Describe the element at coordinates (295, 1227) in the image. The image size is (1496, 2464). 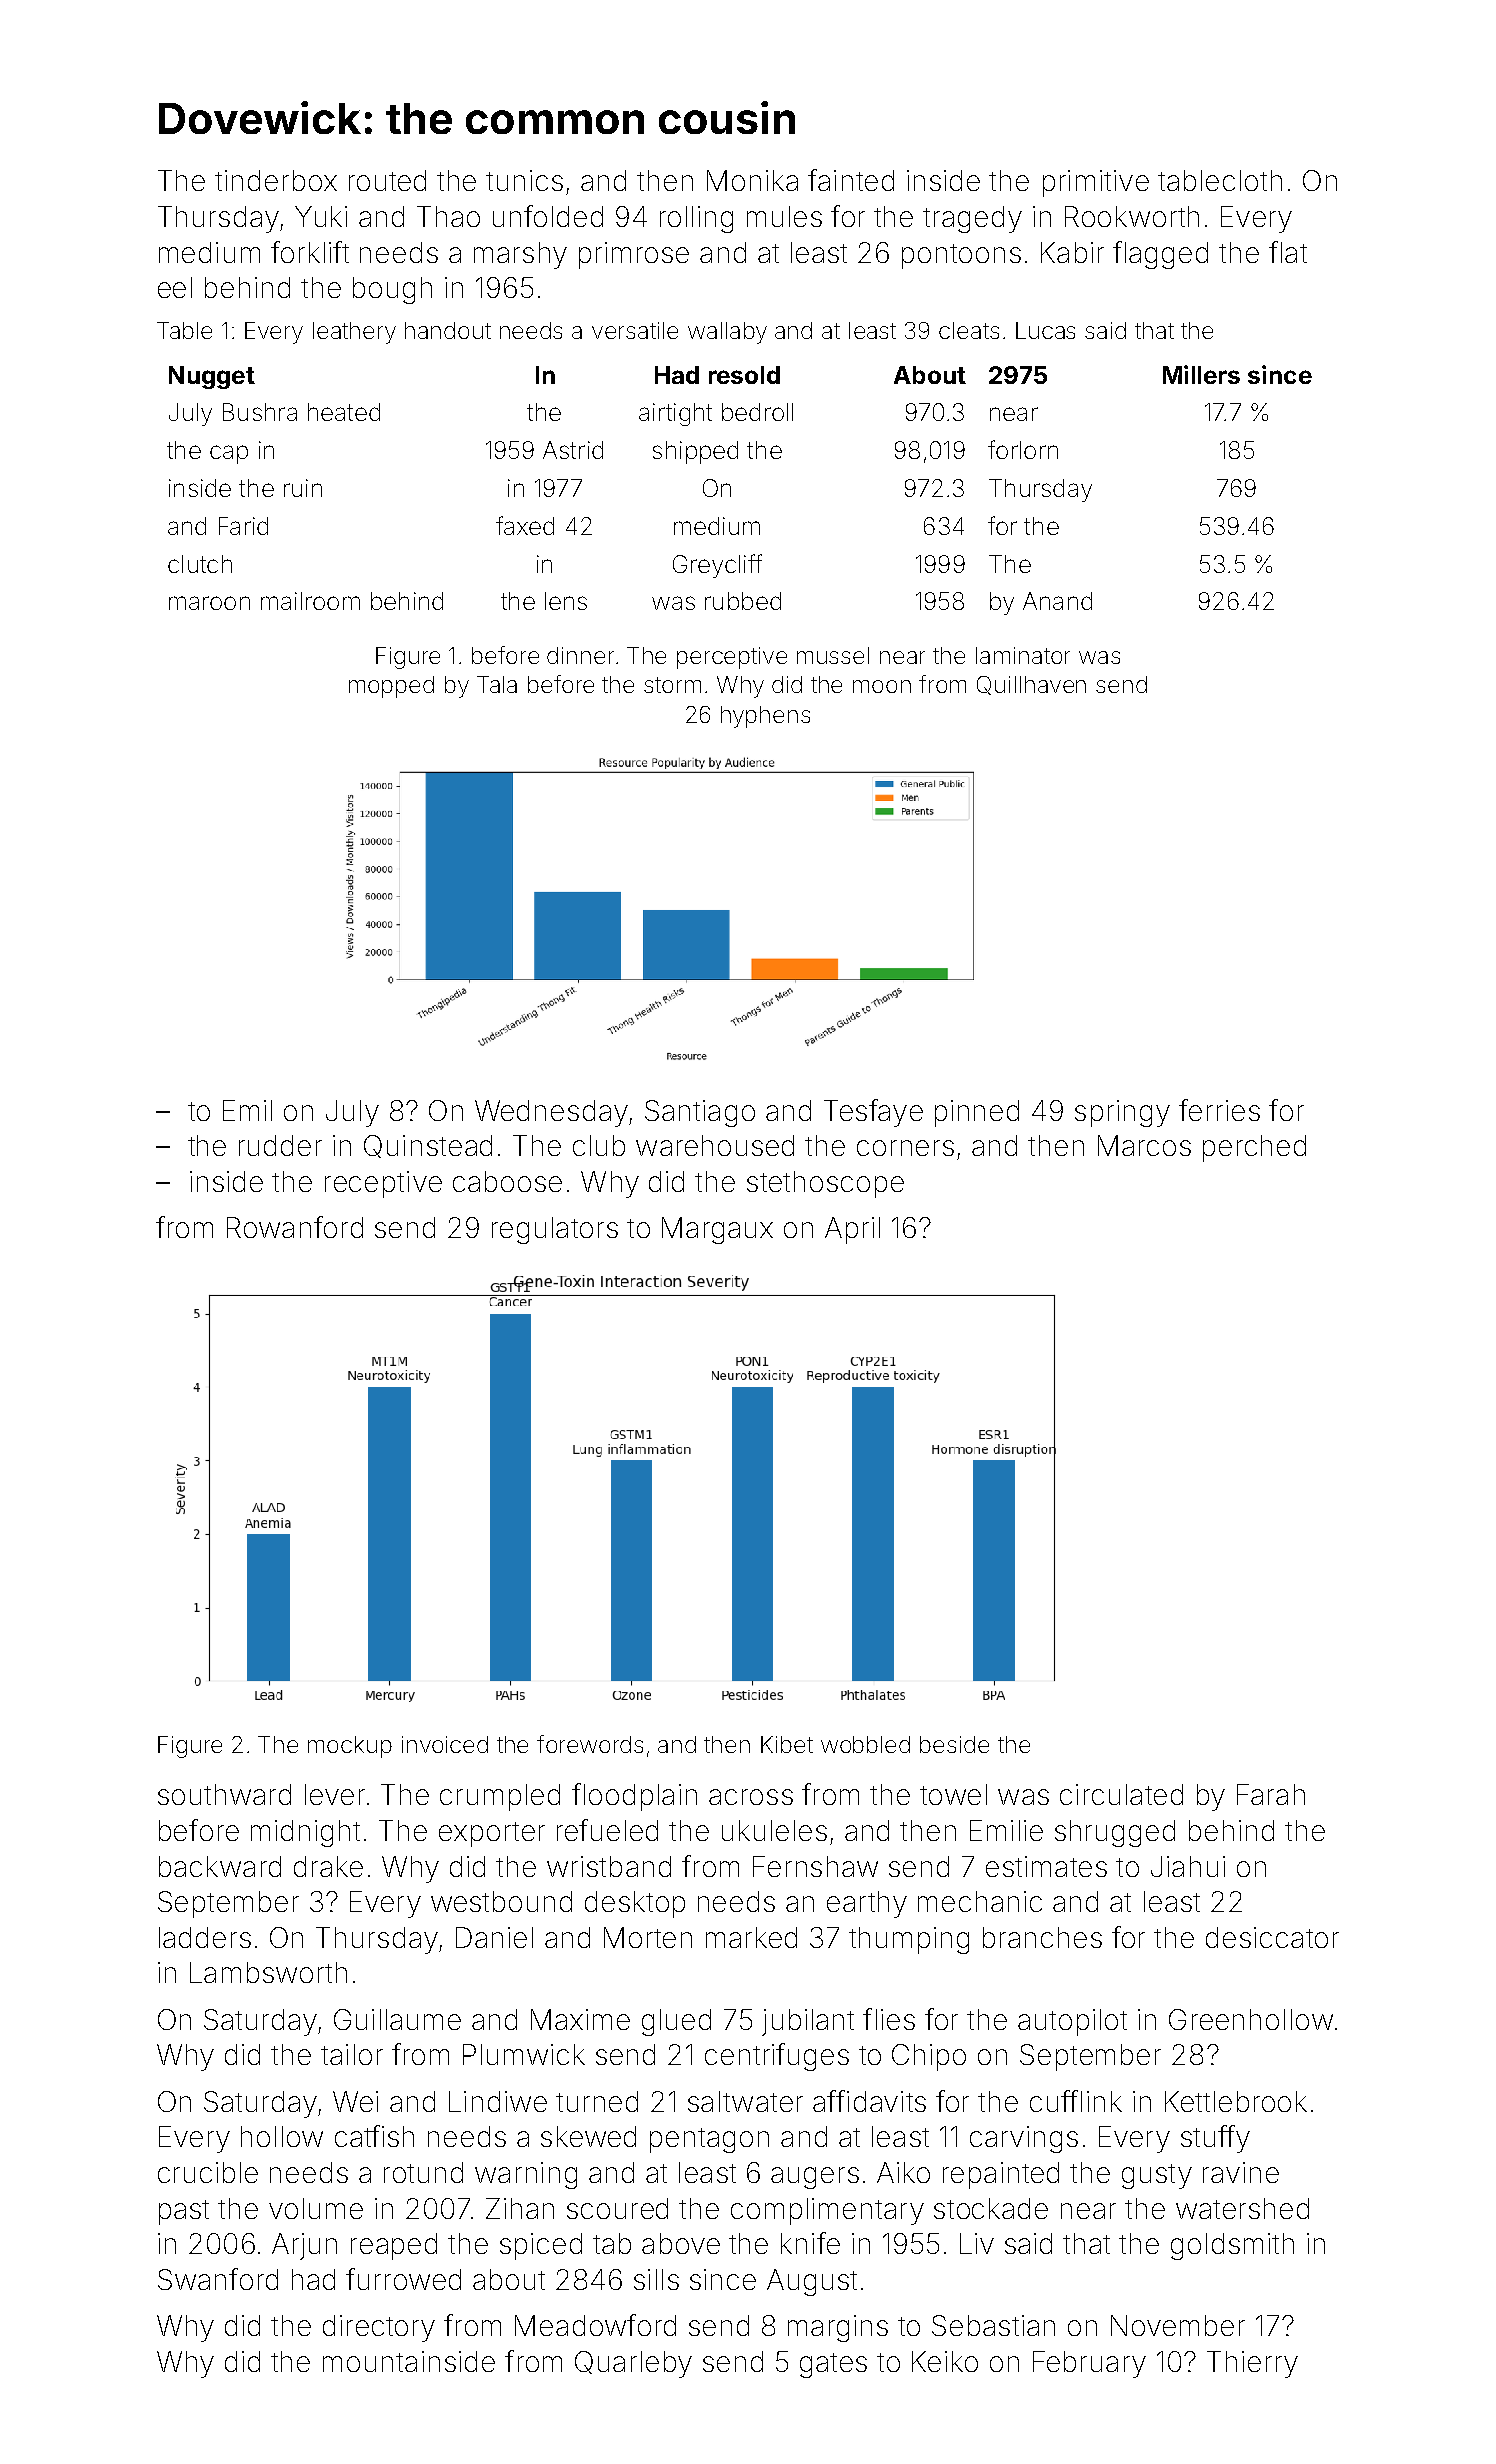
I see `Rowanford` at that location.
